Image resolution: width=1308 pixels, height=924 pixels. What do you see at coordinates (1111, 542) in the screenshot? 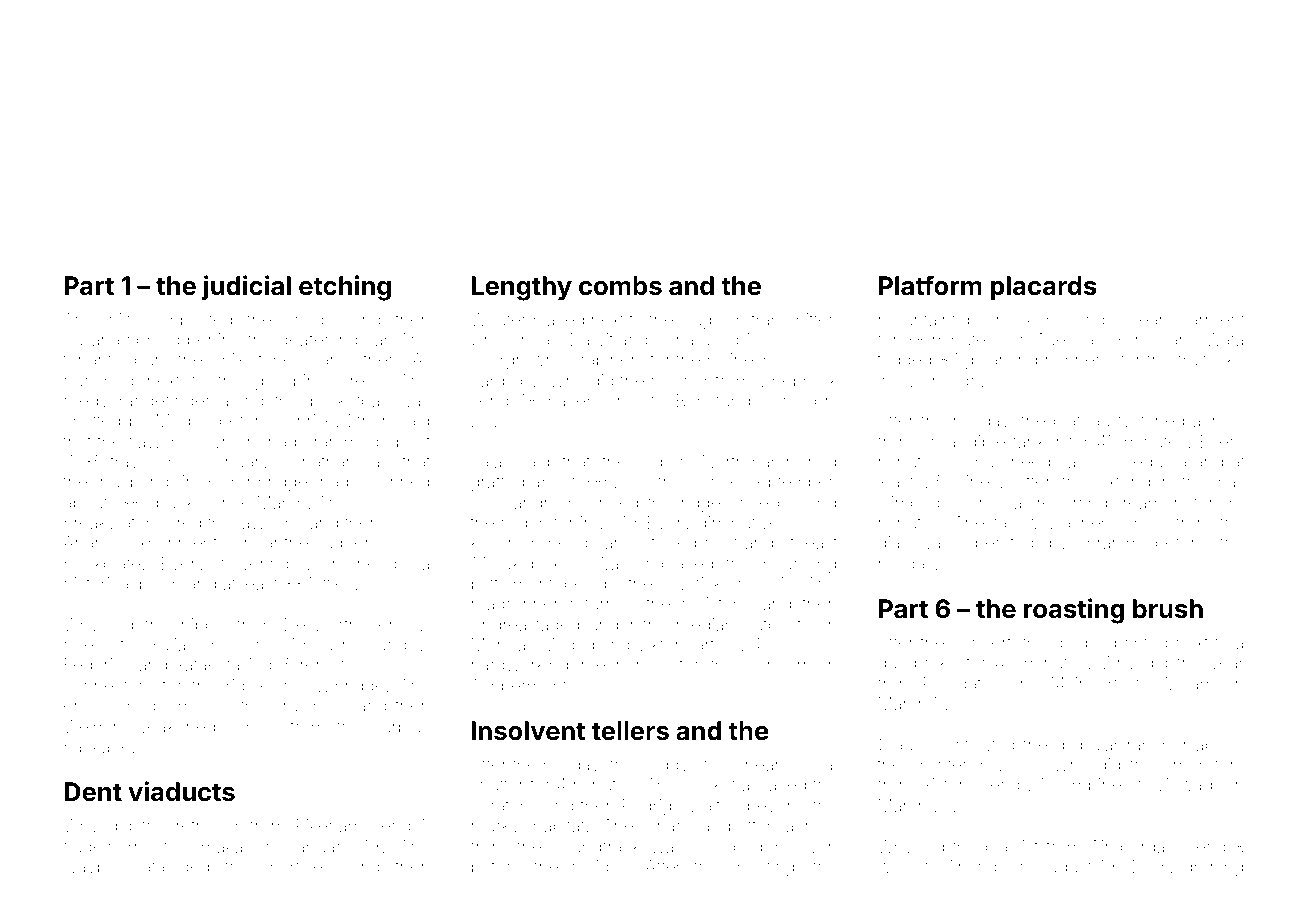
I see `Ibrahim` at bounding box center [1111, 542].
